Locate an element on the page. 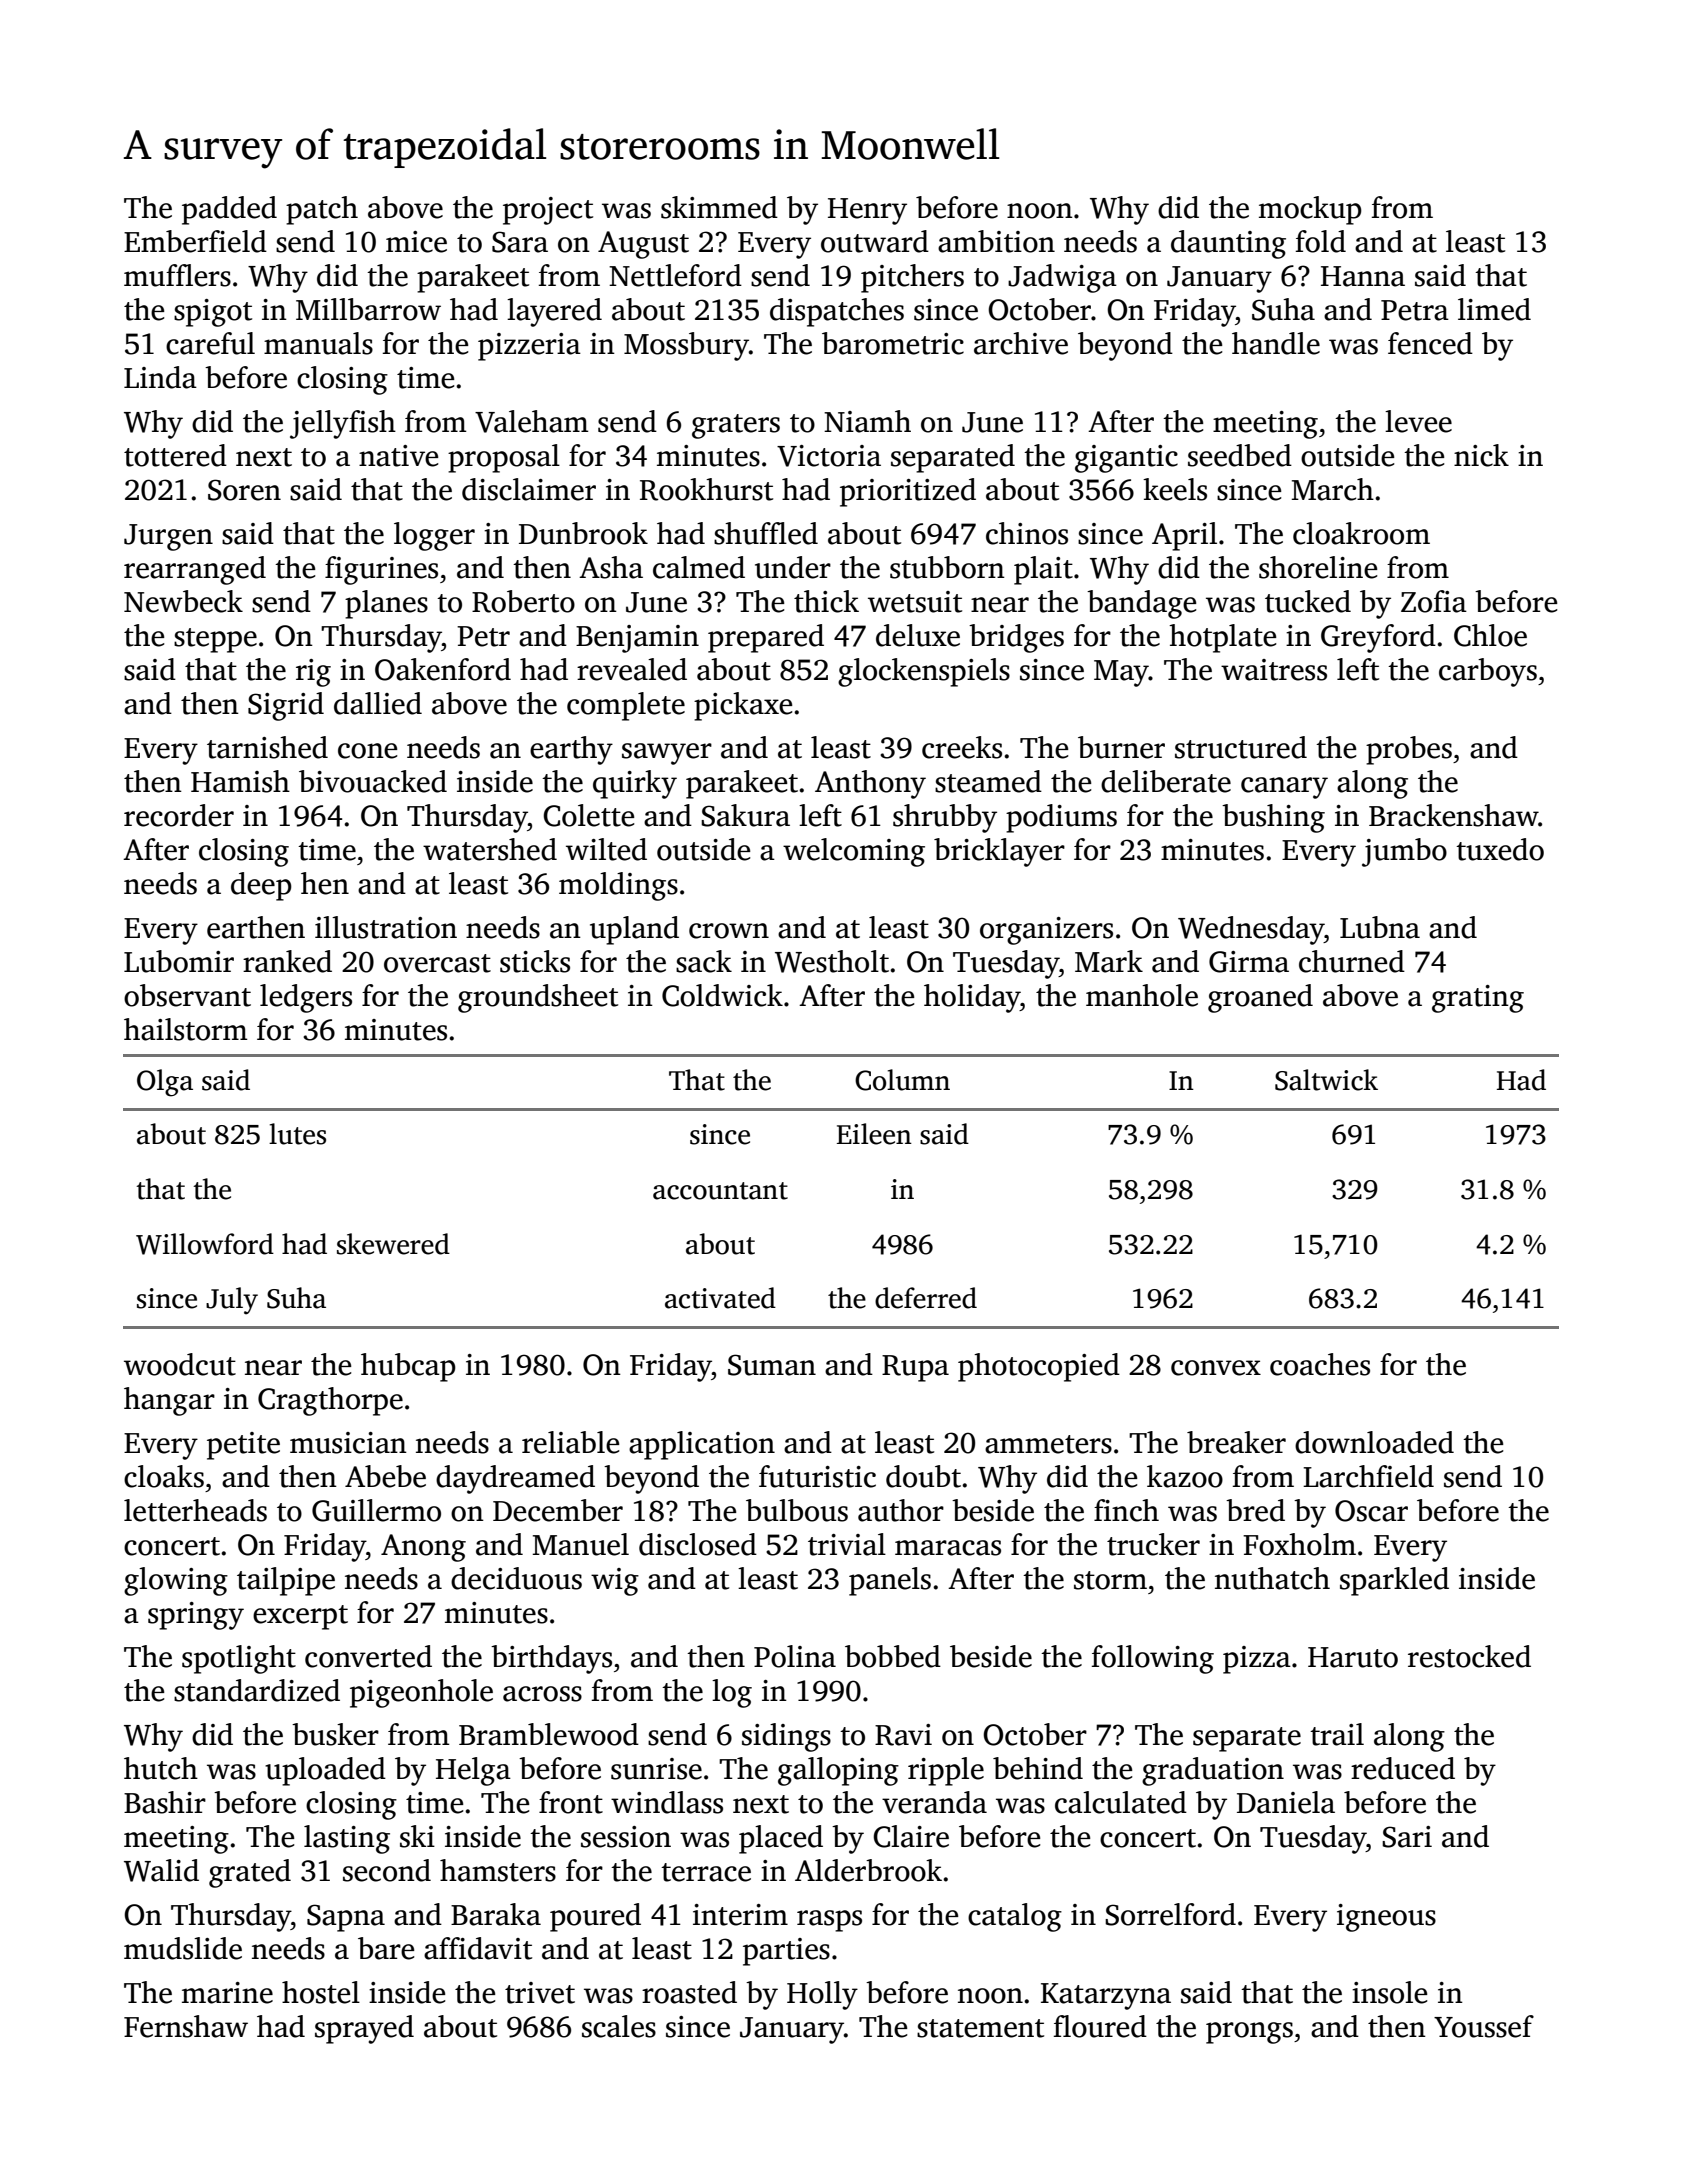  bobbed is located at coordinates (893, 1656).
